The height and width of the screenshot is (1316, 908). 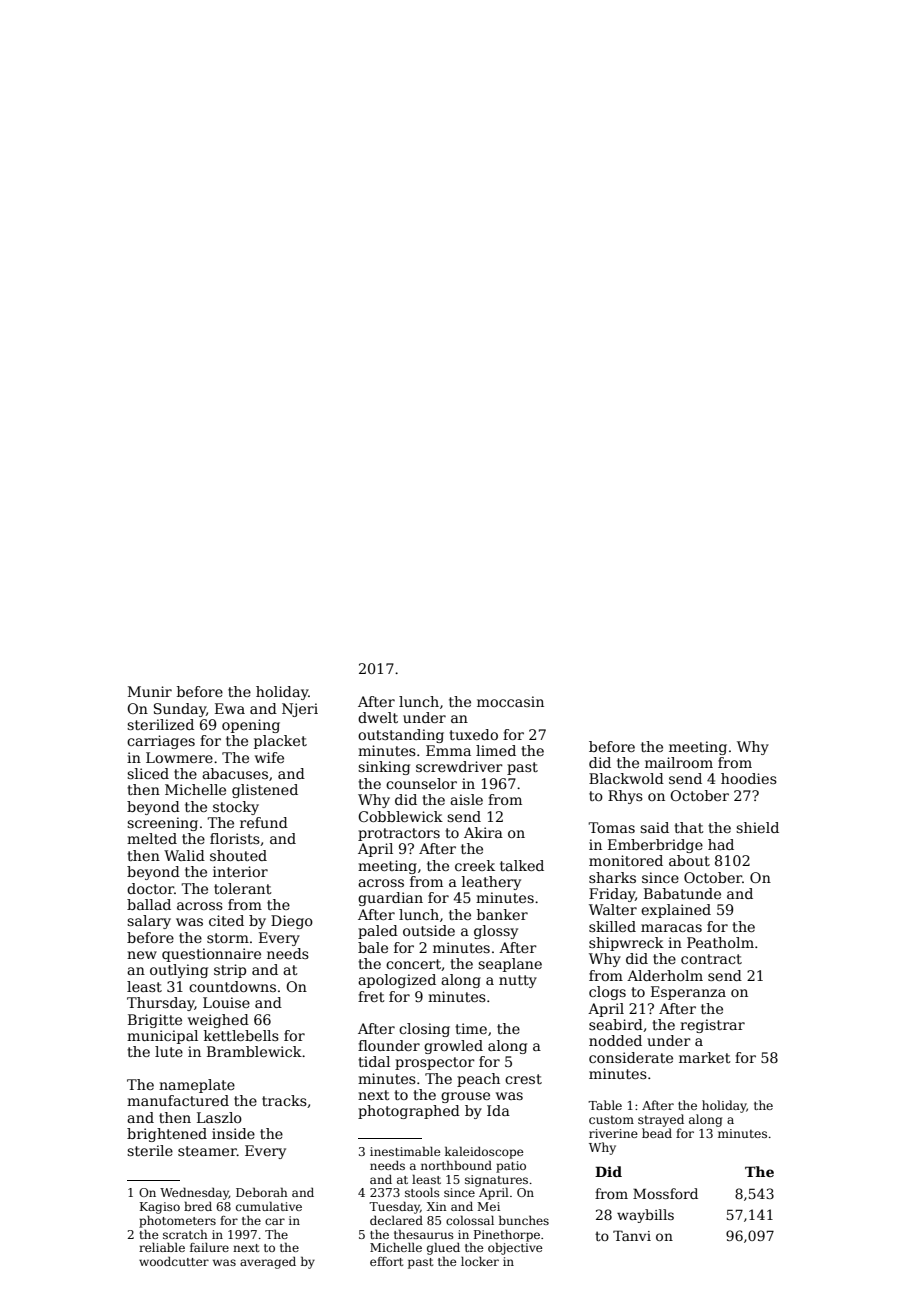 What do you see at coordinates (523, 1079) in the screenshot?
I see `crest` at bounding box center [523, 1079].
